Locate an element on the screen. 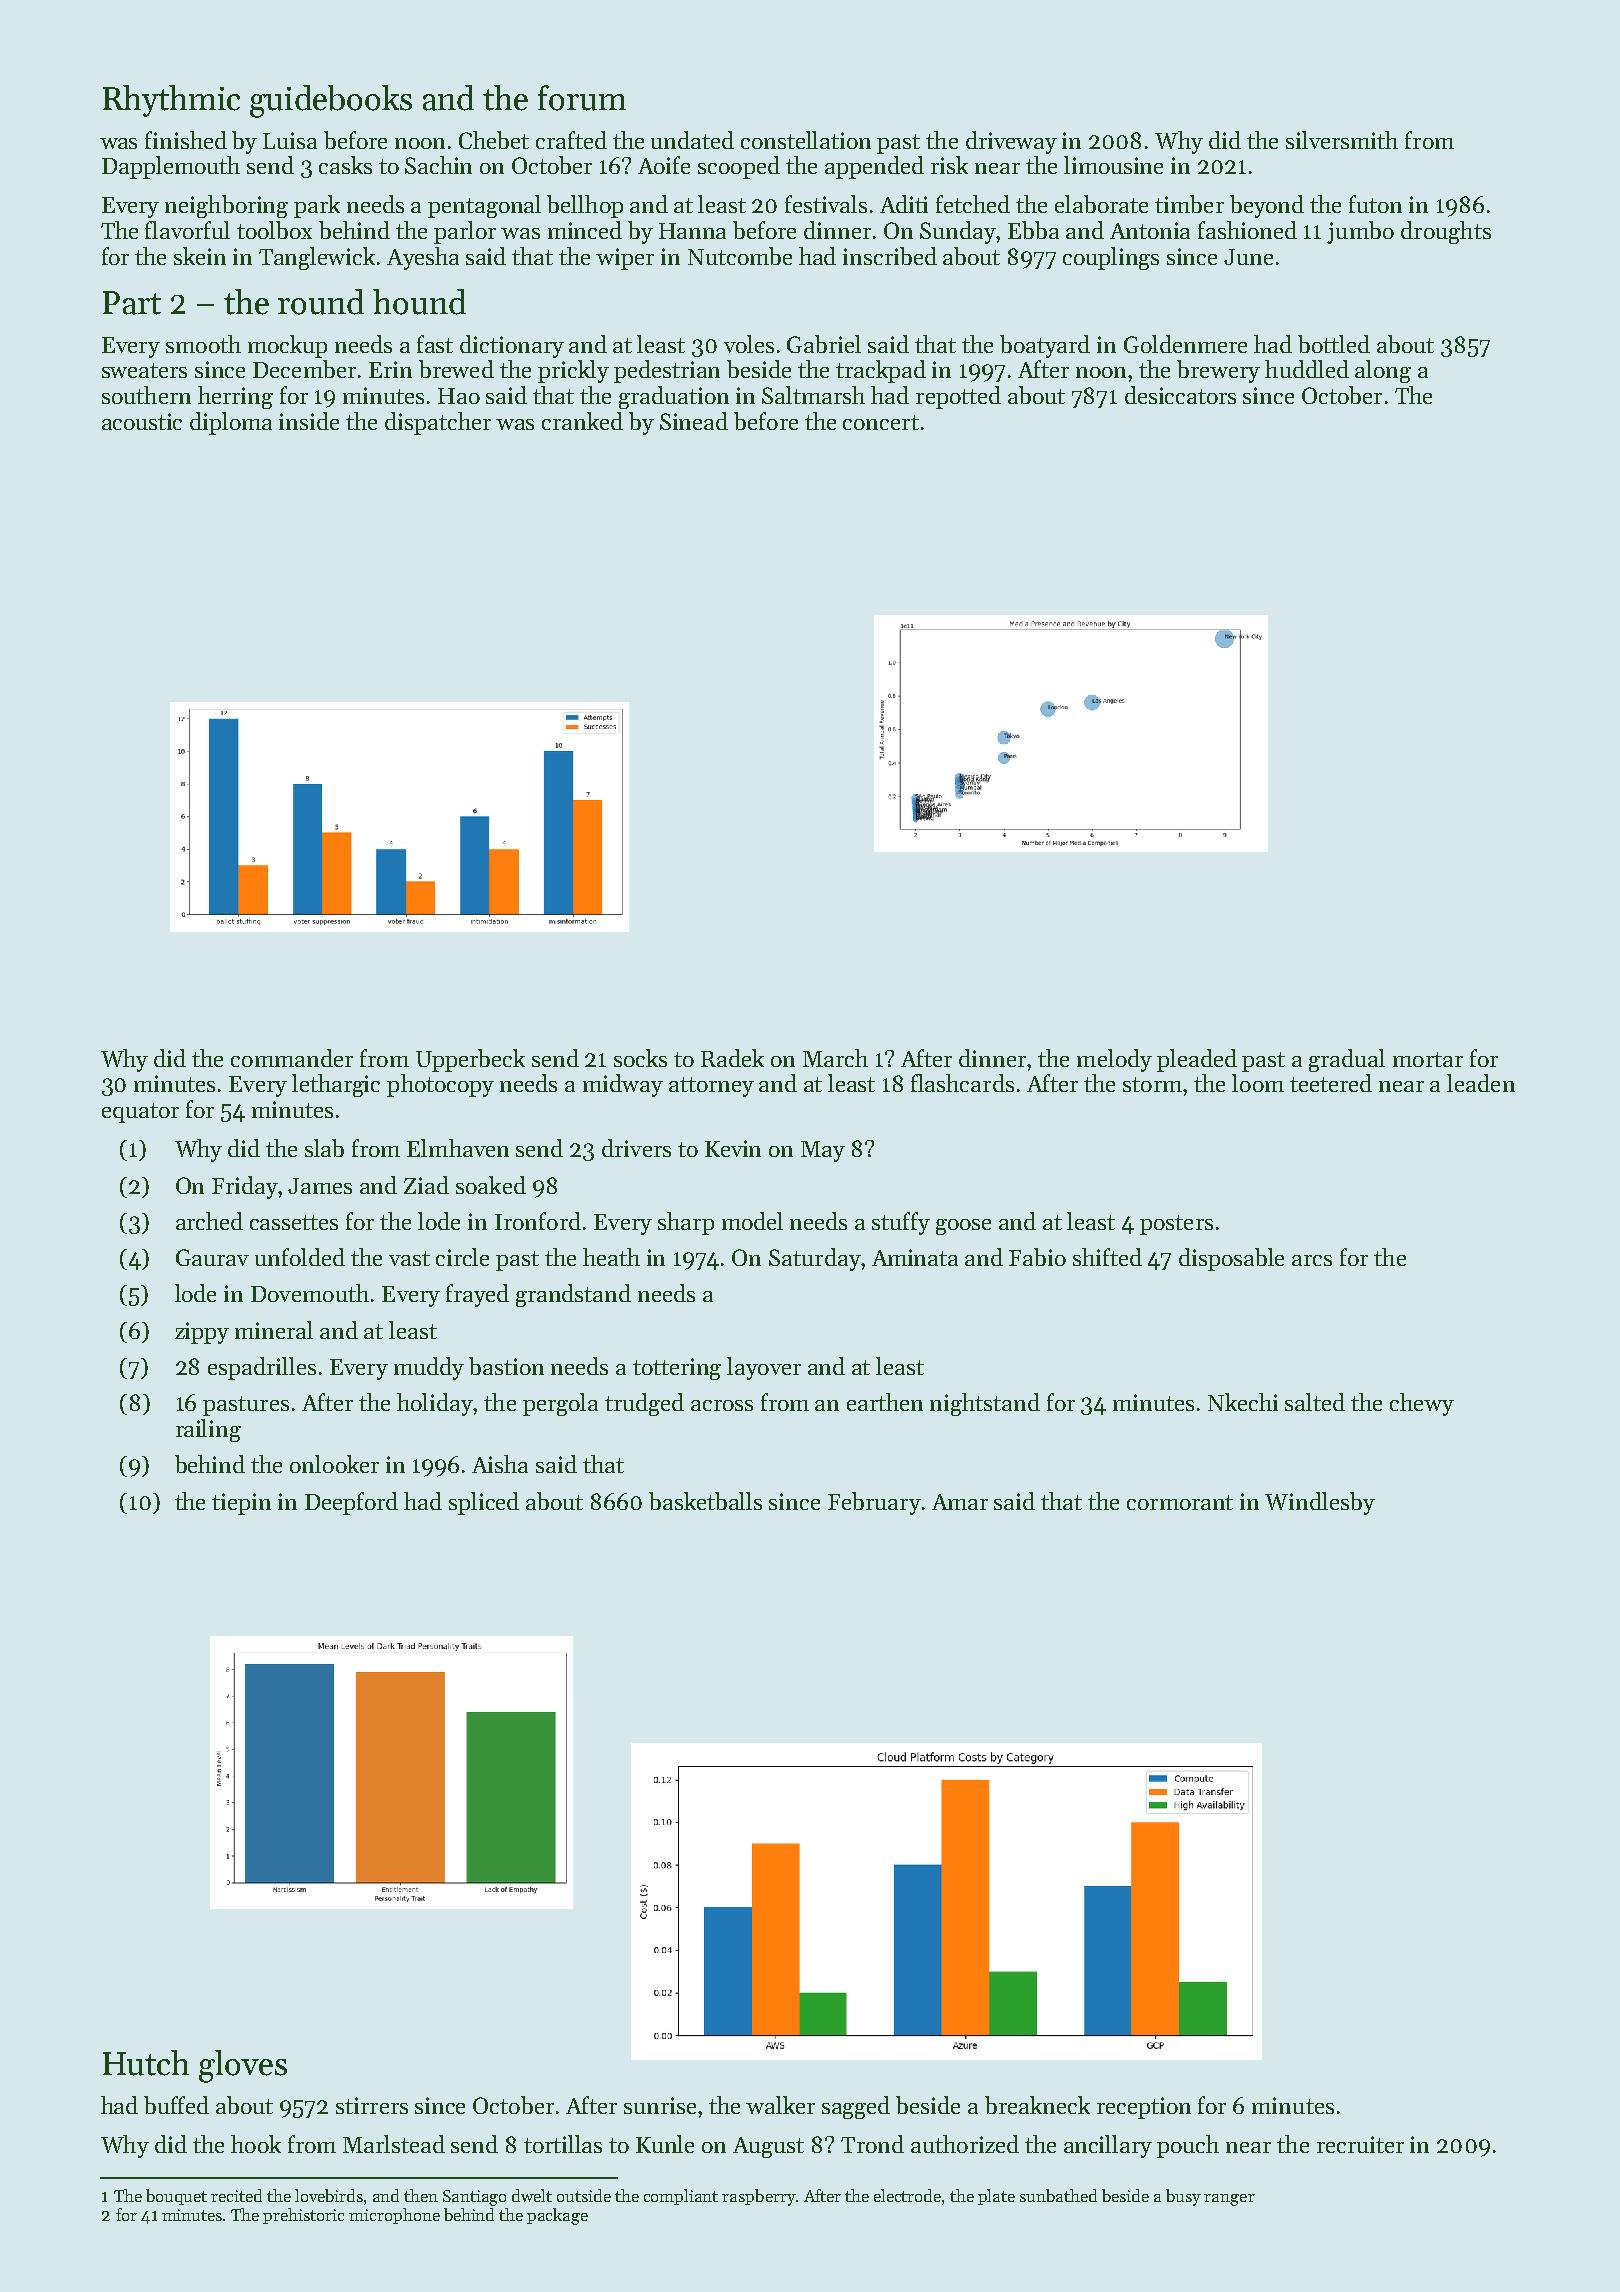 The image size is (1620, 2292). Gabriel is located at coordinates (824, 344).
